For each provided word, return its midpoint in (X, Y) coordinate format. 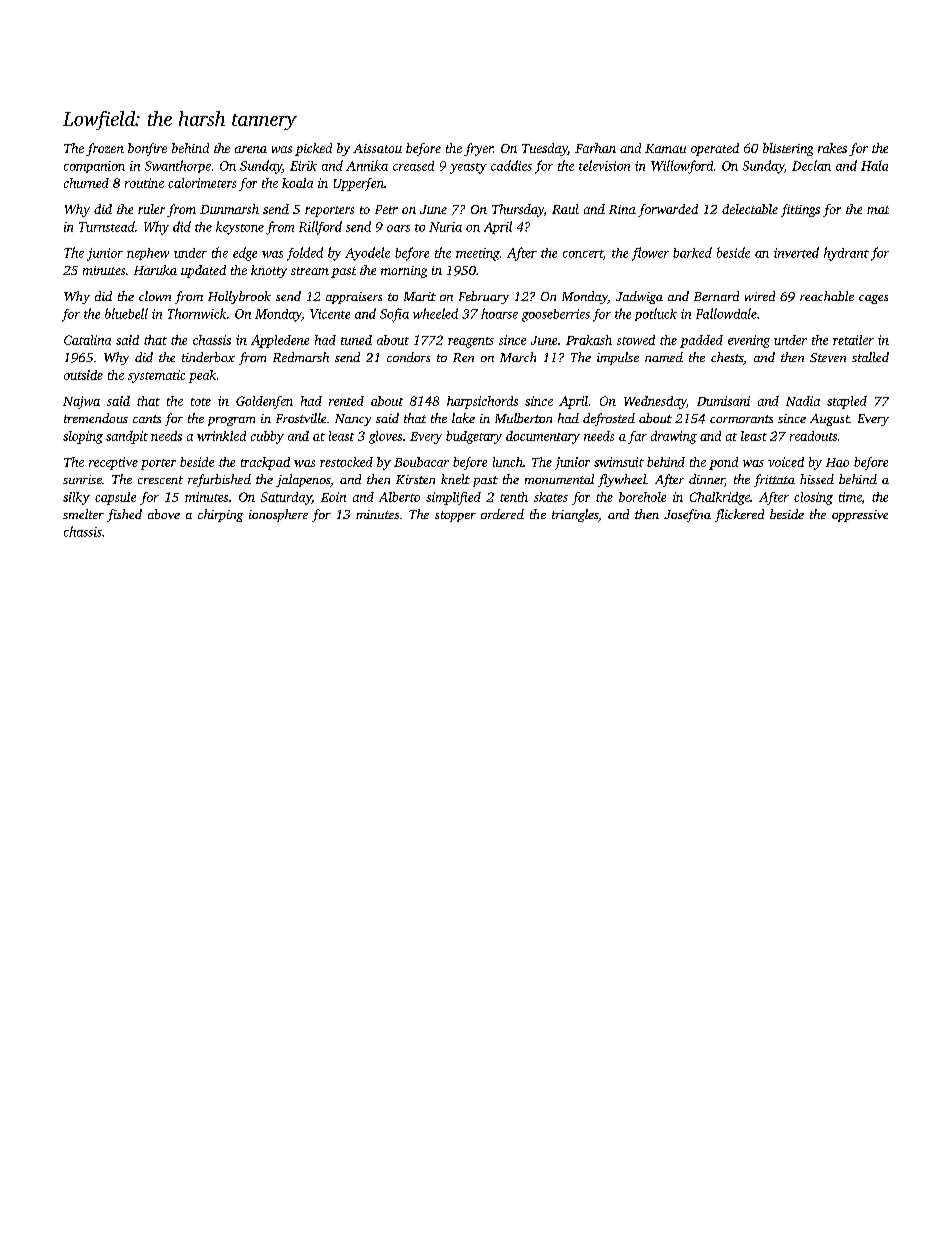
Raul (565, 209)
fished (124, 515)
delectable (750, 209)
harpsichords (482, 402)
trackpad (265, 463)
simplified (453, 498)
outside (83, 375)
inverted (796, 252)
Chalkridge (720, 498)
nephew (148, 254)
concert (583, 254)
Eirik (303, 166)
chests (727, 357)
